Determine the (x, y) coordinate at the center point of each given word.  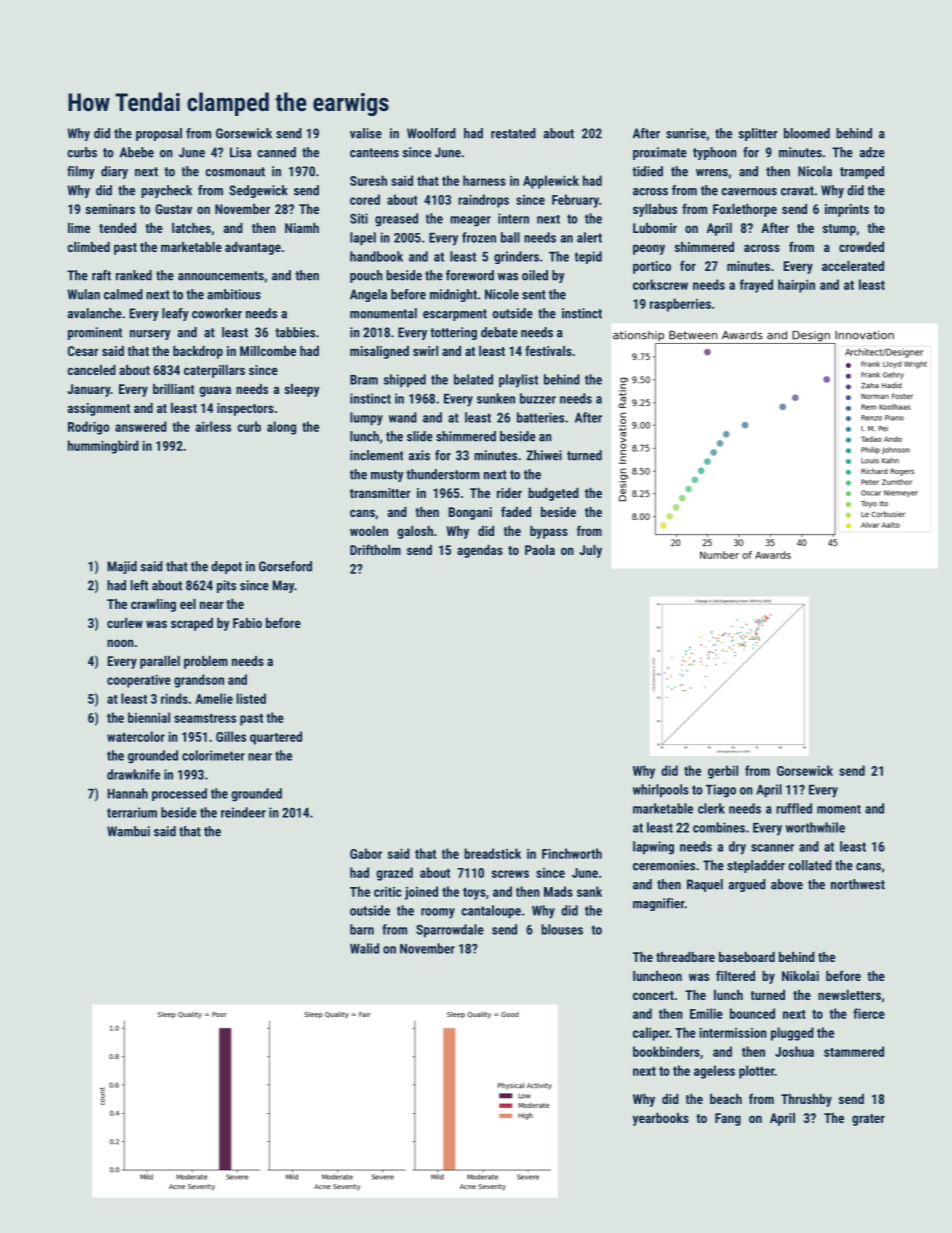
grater (868, 1120)
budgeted (553, 494)
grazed (394, 874)
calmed (123, 294)
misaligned (379, 352)
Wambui (128, 831)
